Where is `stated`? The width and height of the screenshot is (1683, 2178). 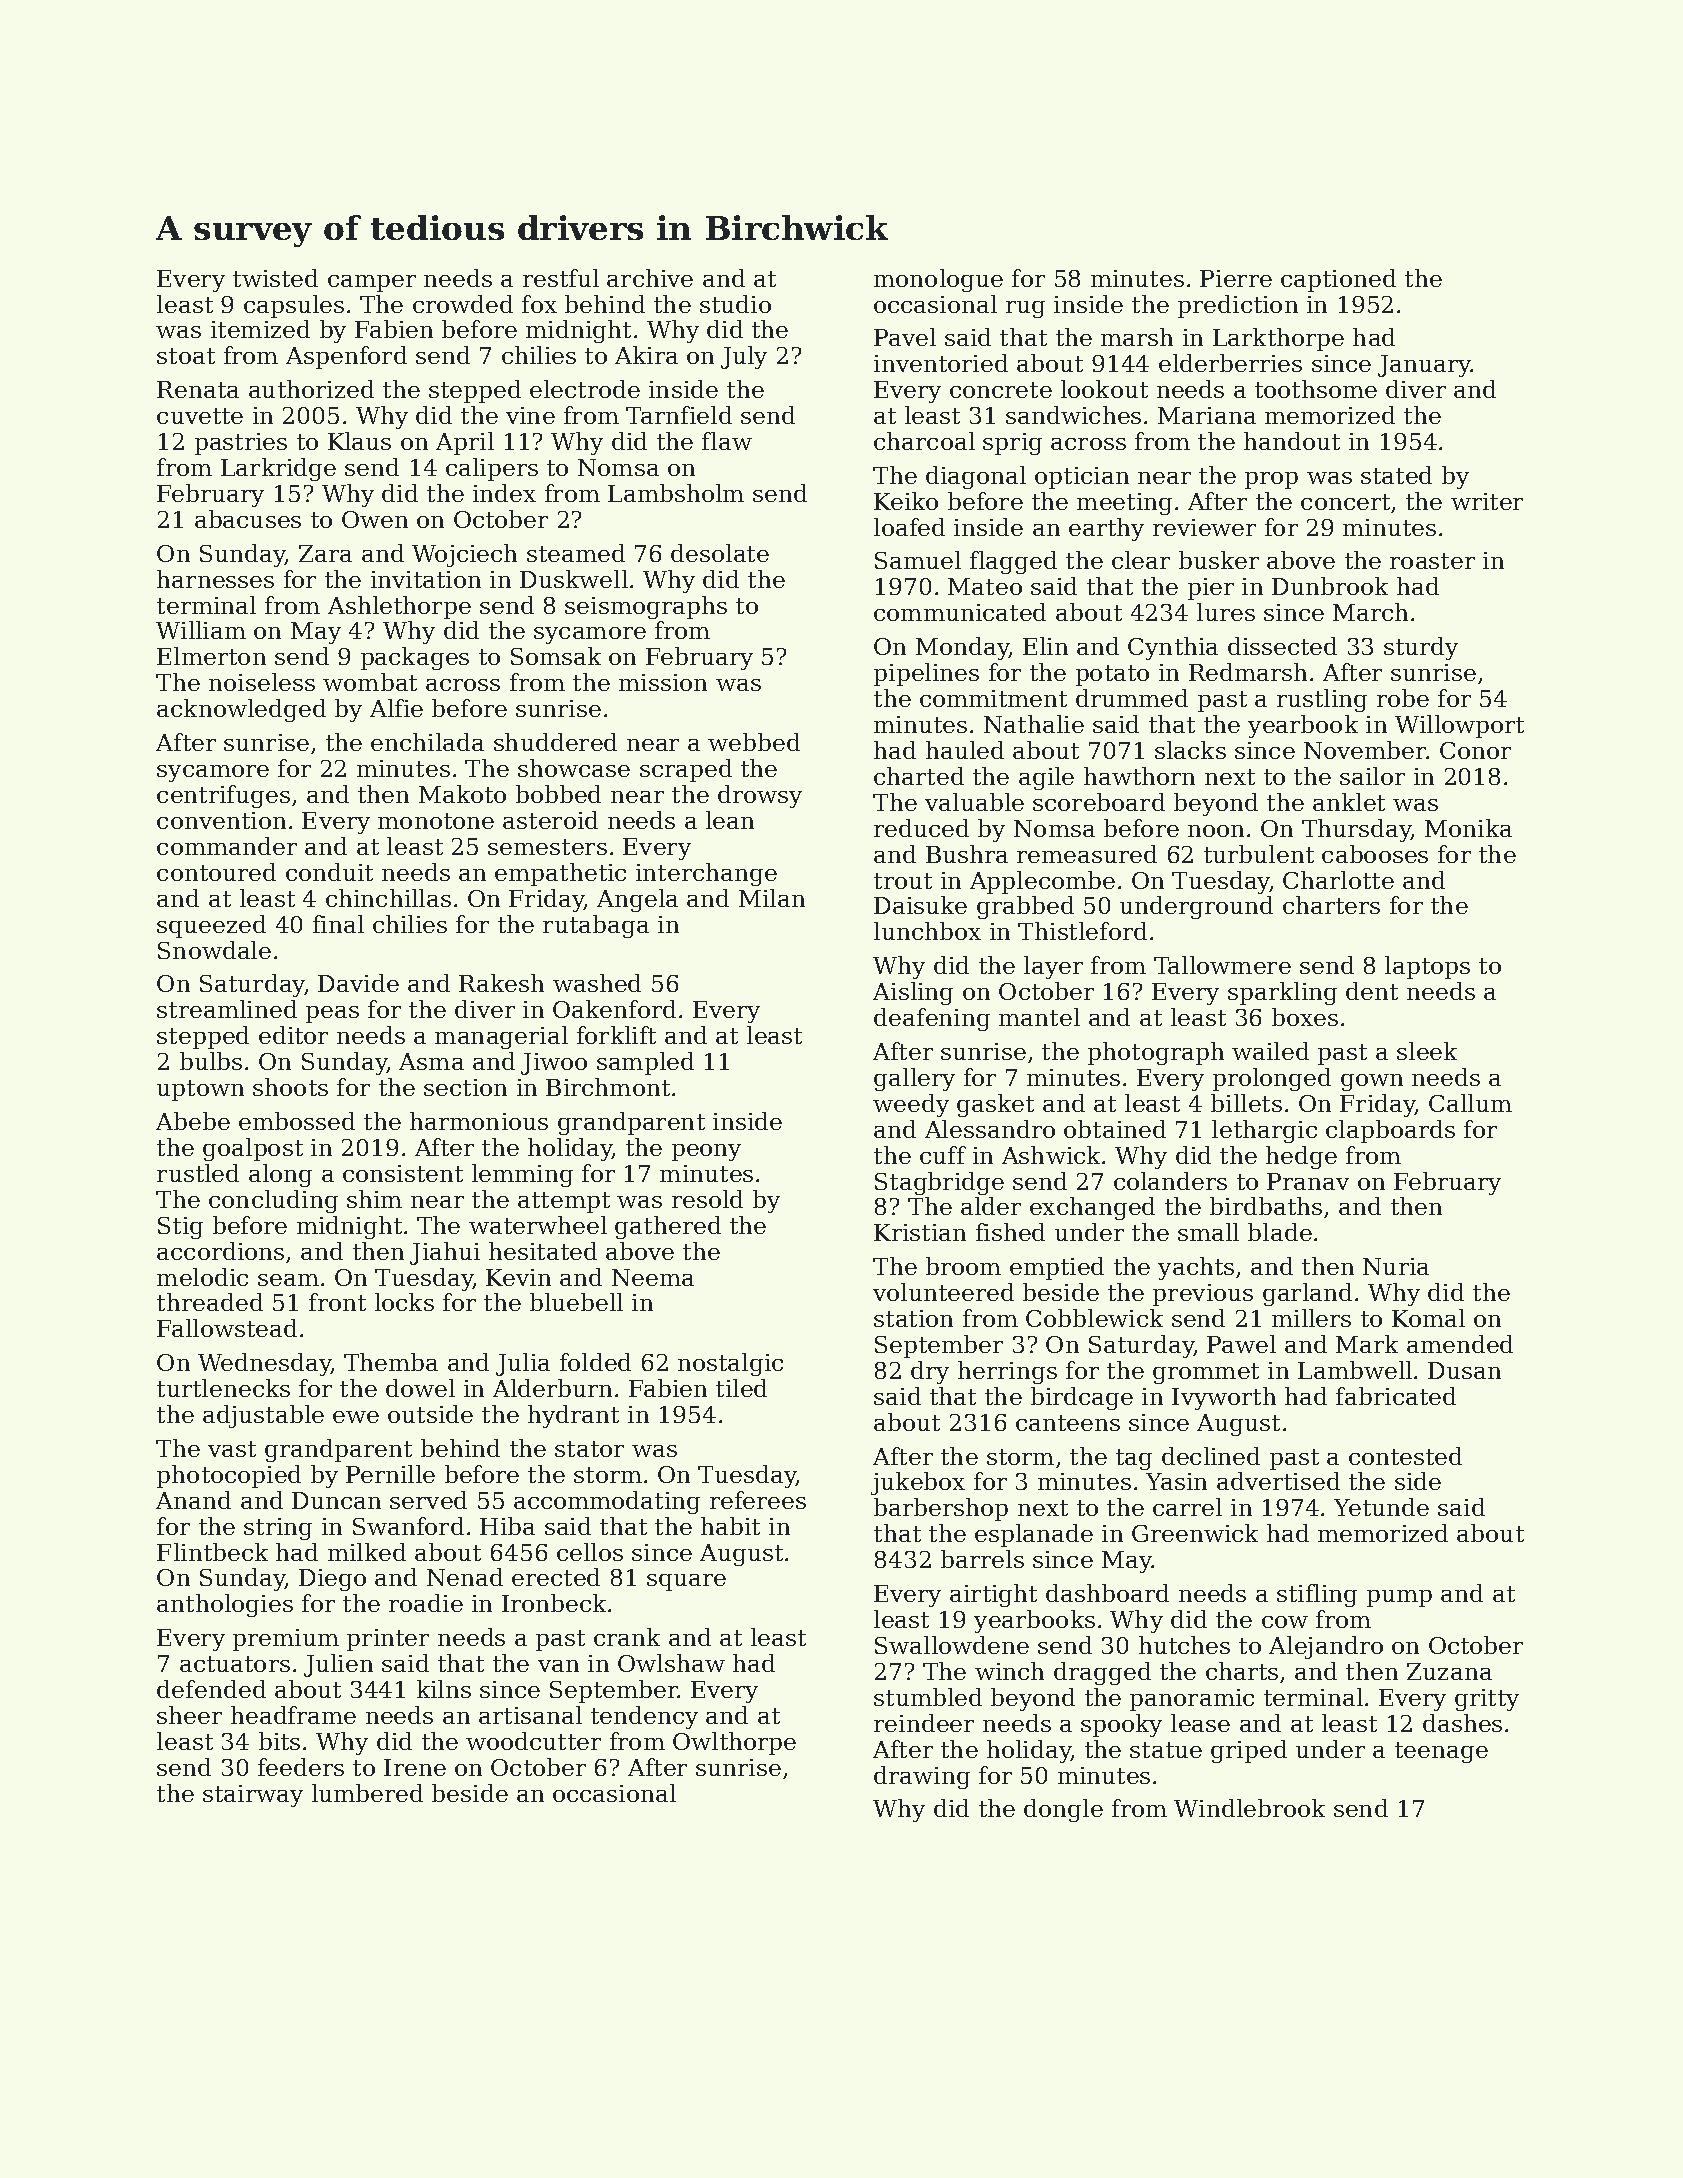 stated is located at coordinates (1396, 475).
